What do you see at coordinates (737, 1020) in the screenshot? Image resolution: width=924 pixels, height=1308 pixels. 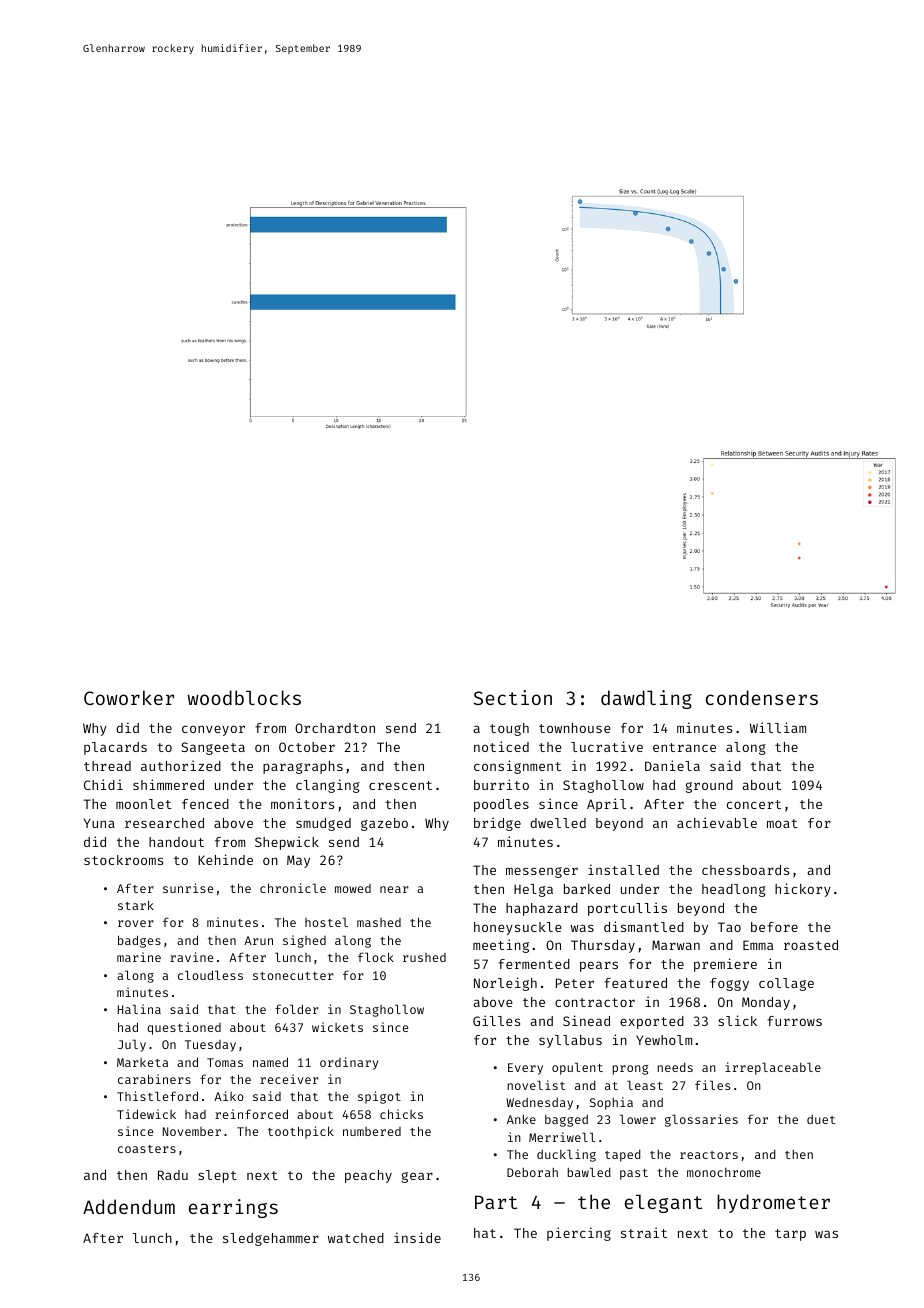 I see `slick` at bounding box center [737, 1020].
